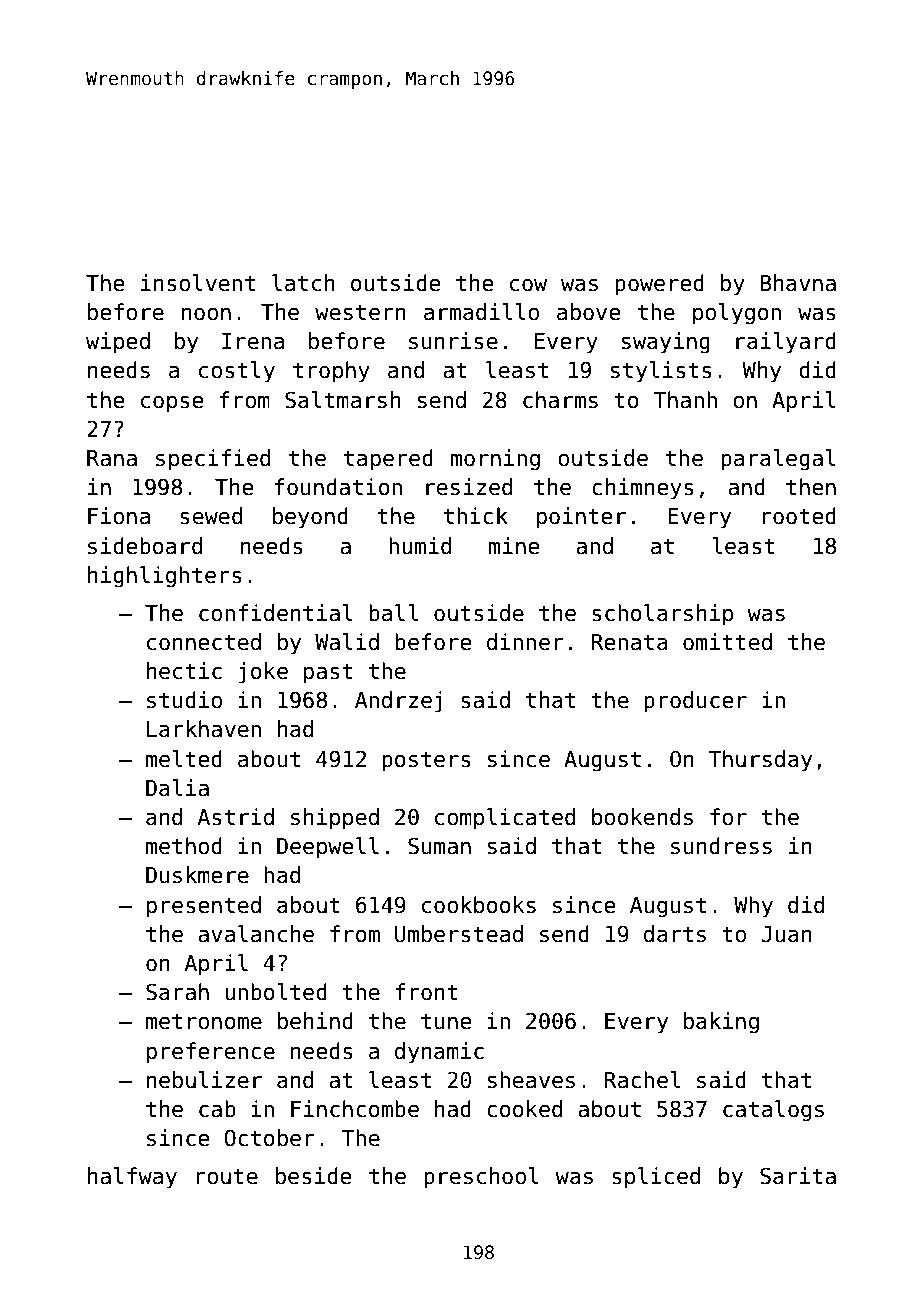 The image size is (924, 1314). I want to click on western, so click(360, 312).
